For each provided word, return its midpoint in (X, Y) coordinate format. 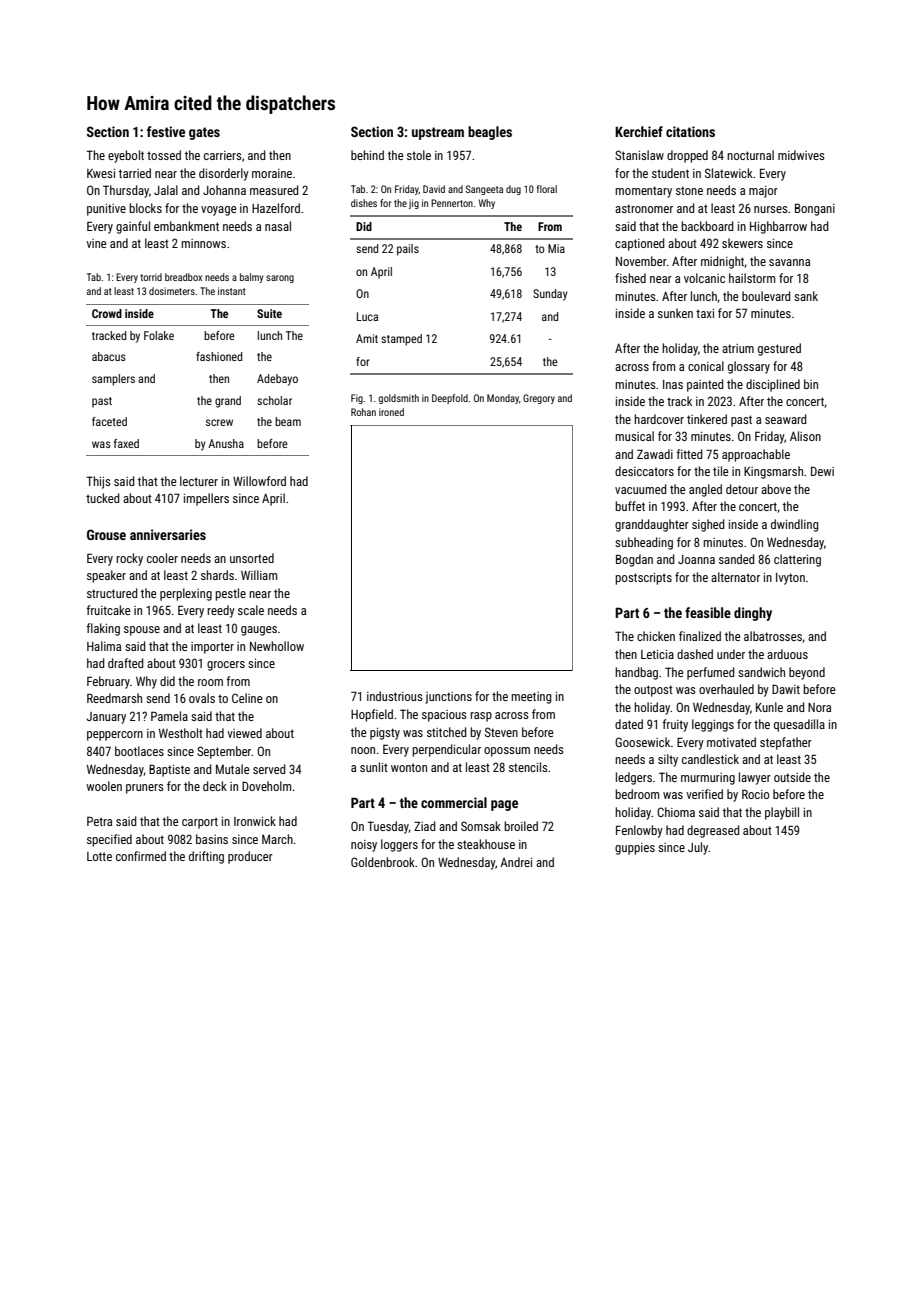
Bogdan (634, 560)
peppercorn (115, 736)
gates (204, 133)
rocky (129, 559)
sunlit (374, 767)
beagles (490, 133)
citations (690, 131)
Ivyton (790, 579)
